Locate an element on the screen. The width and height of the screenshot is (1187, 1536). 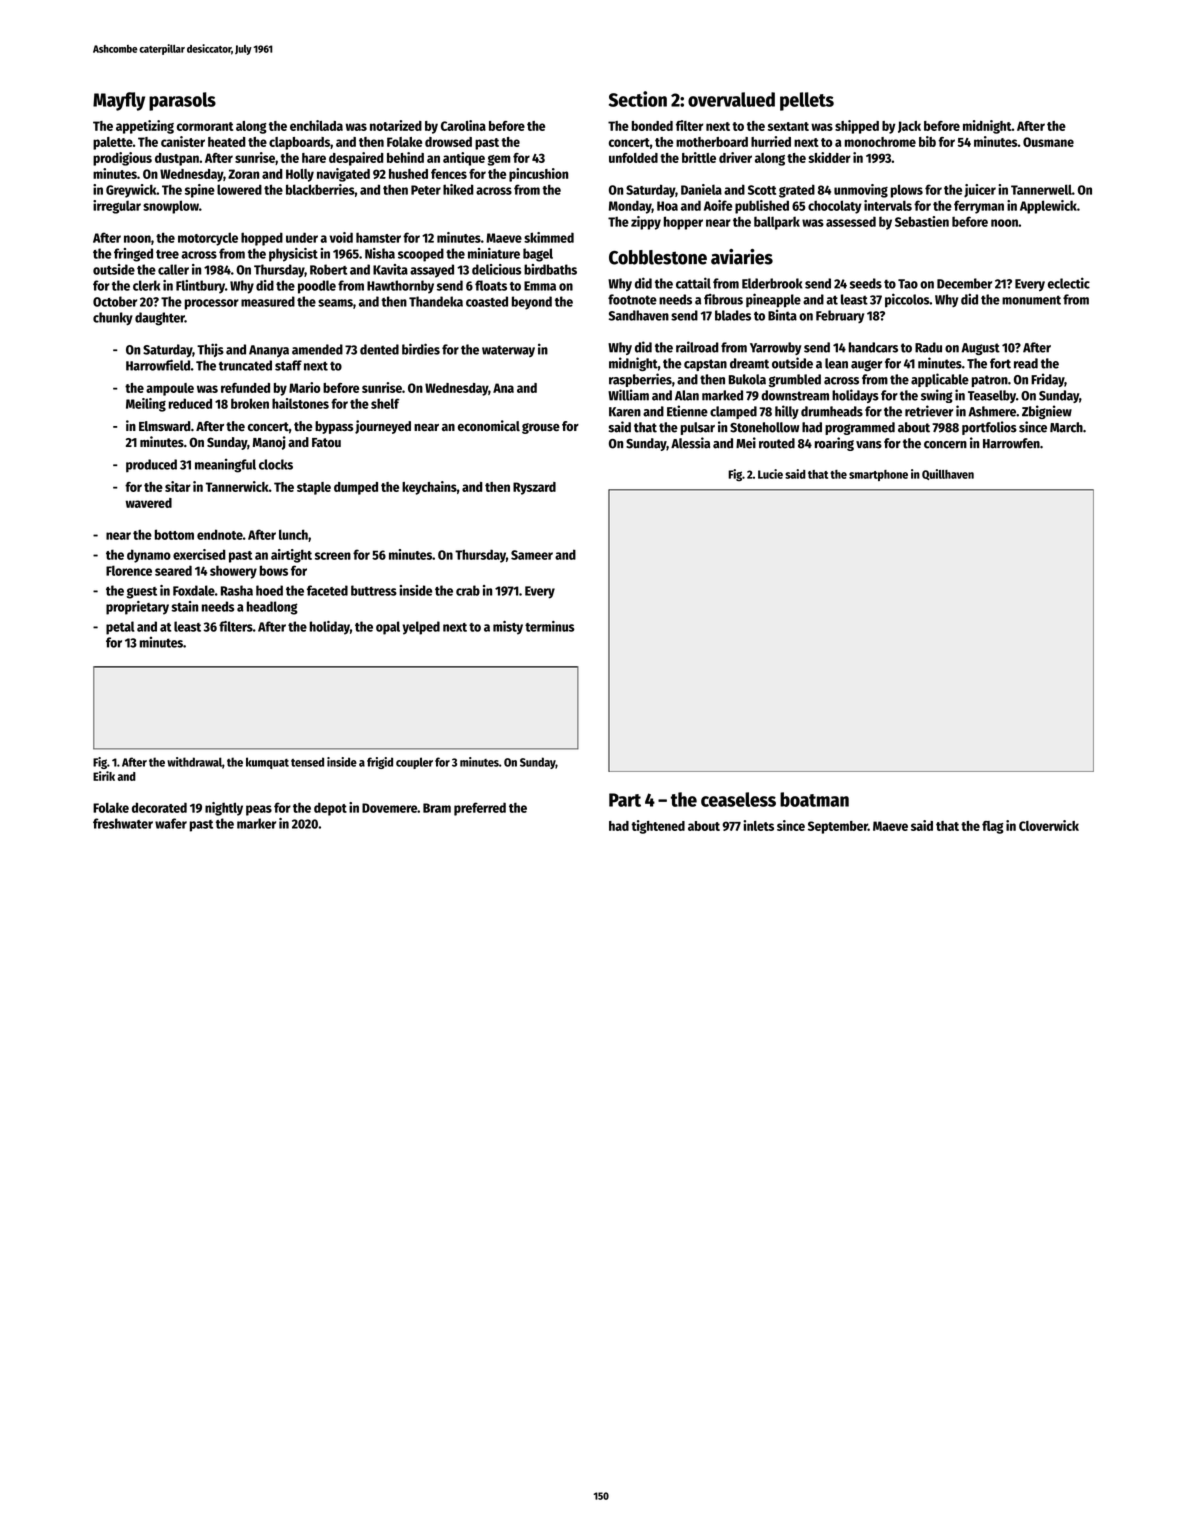
marker is located at coordinates (256, 823).
